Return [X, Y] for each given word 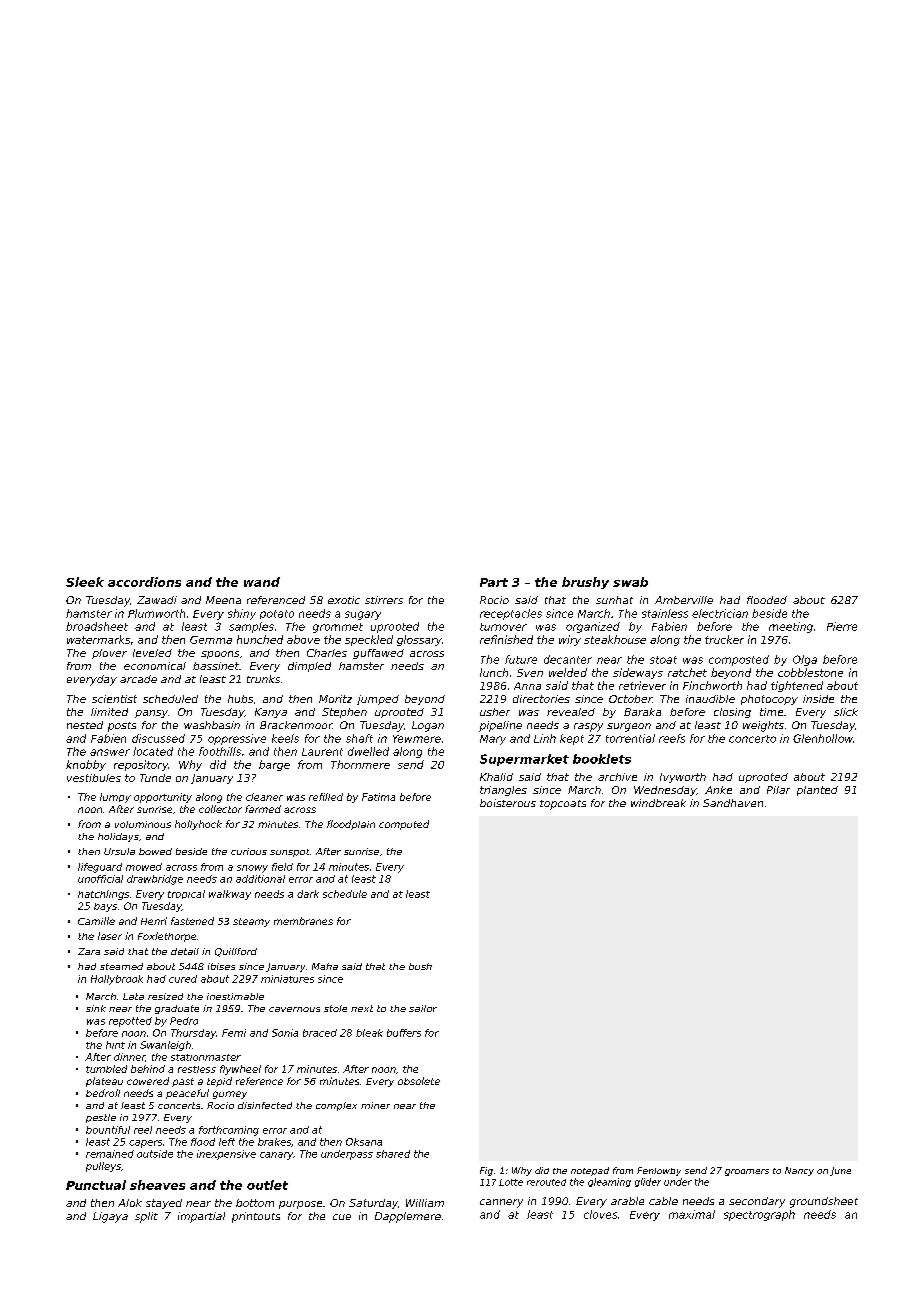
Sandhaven [733, 803]
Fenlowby [659, 1171]
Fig [486, 1171]
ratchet [687, 672]
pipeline [500, 726]
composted [739, 660]
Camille [96, 921]
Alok [130, 1203]
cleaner [264, 797]
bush [420, 966]
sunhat [614, 600]
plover [109, 654]
